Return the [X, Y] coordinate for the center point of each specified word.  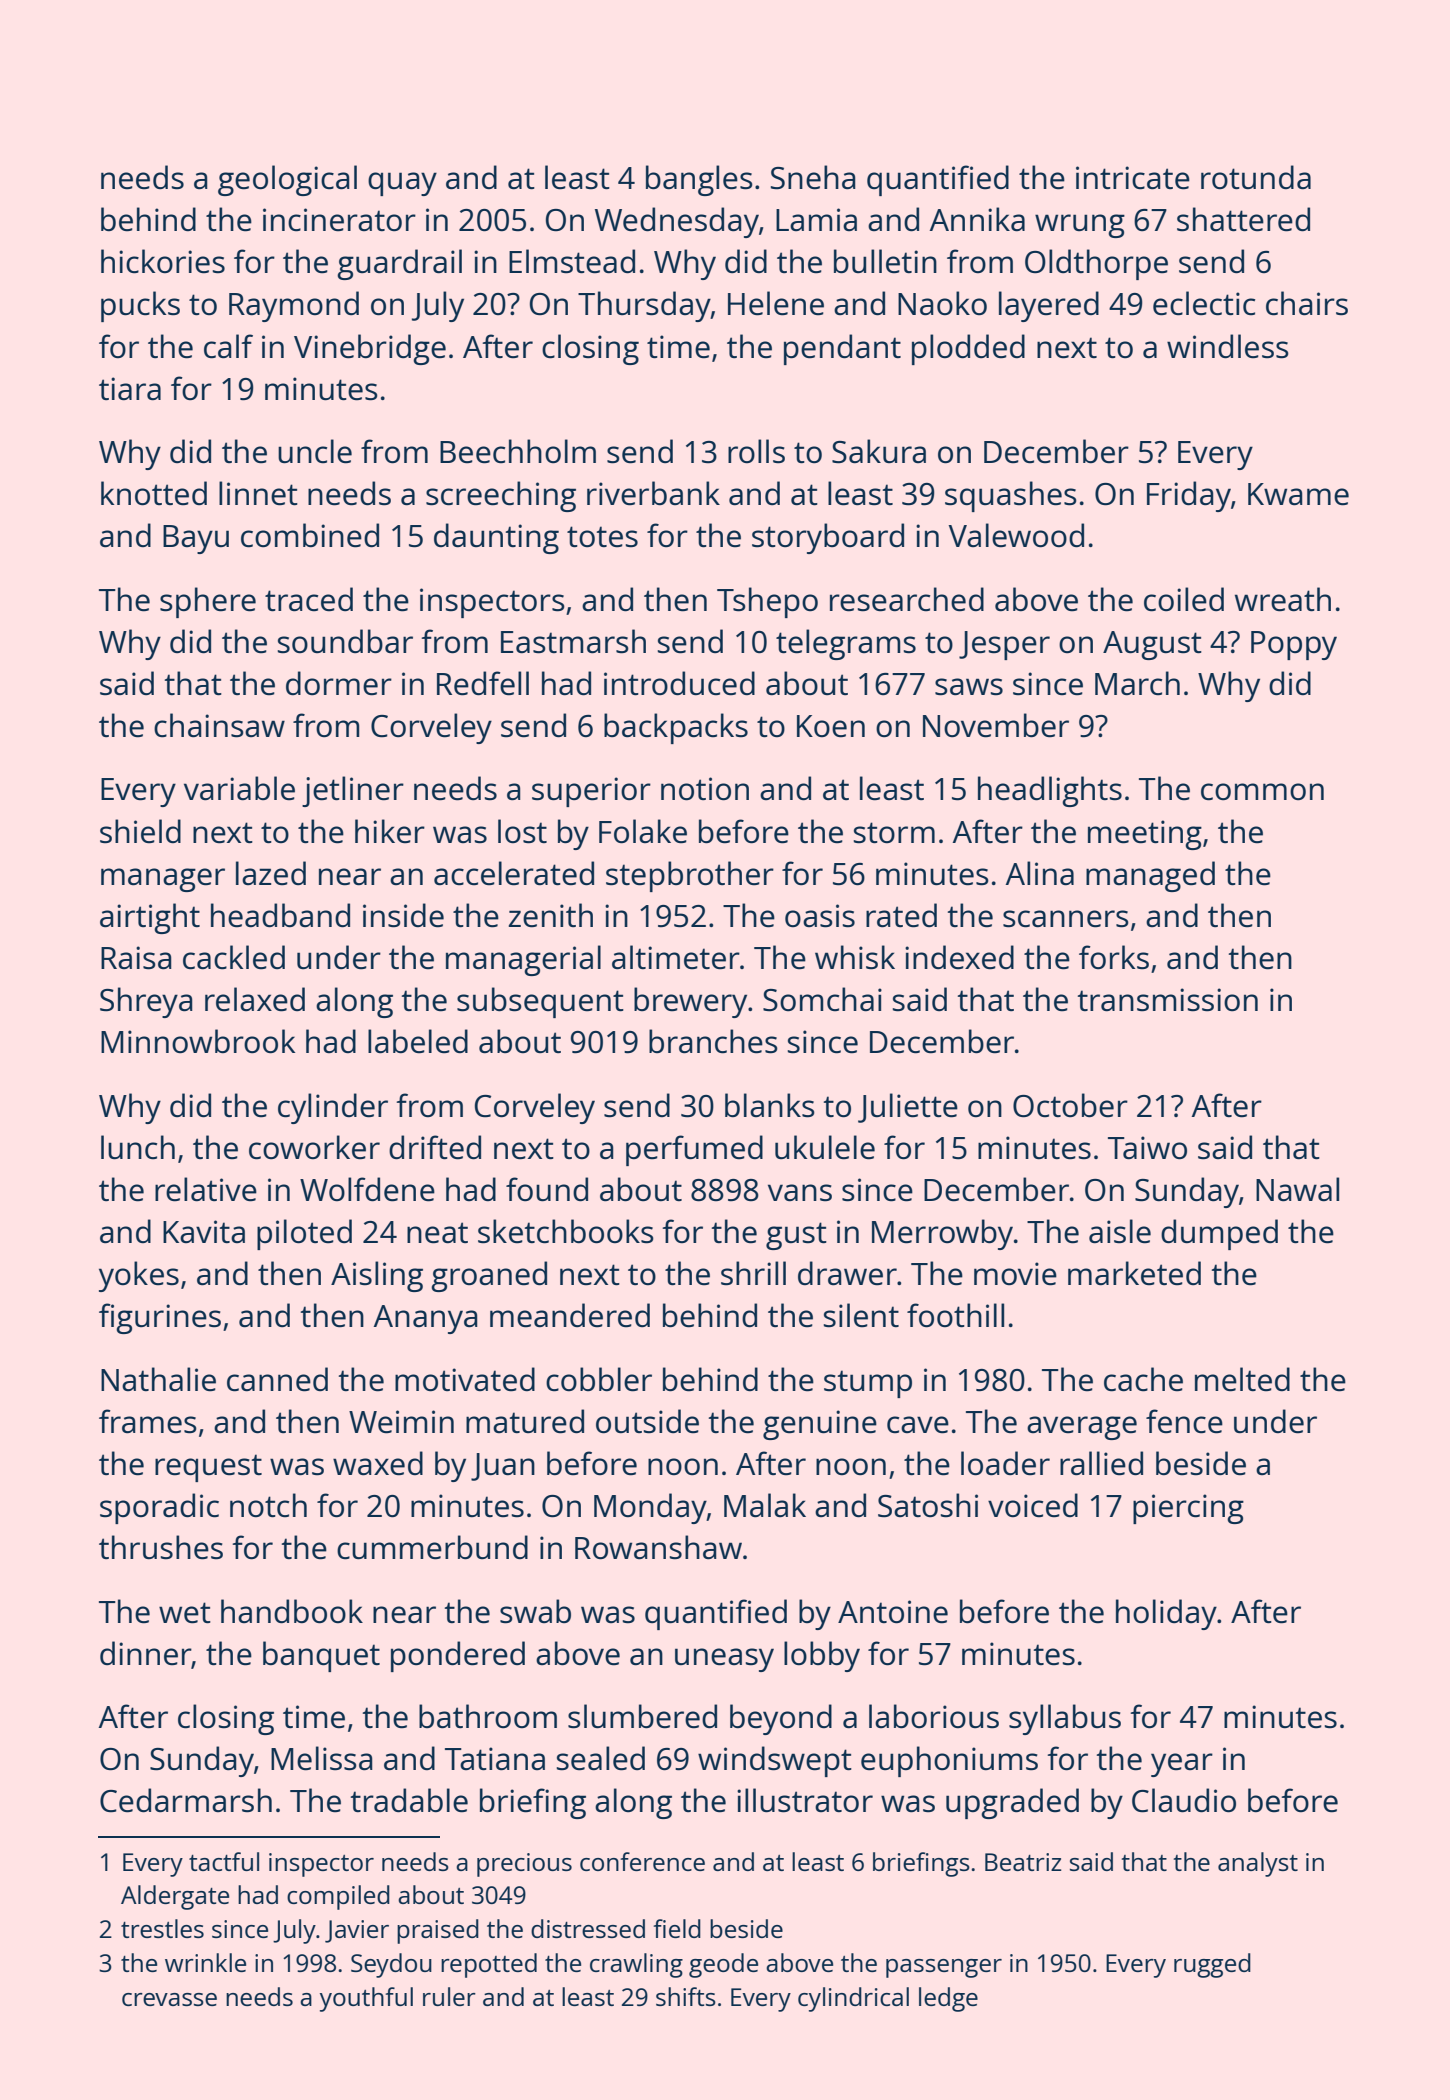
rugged [1212, 1965]
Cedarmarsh [186, 1800]
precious [524, 1865]
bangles [699, 180]
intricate [1133, 178]
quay [402, 184]
